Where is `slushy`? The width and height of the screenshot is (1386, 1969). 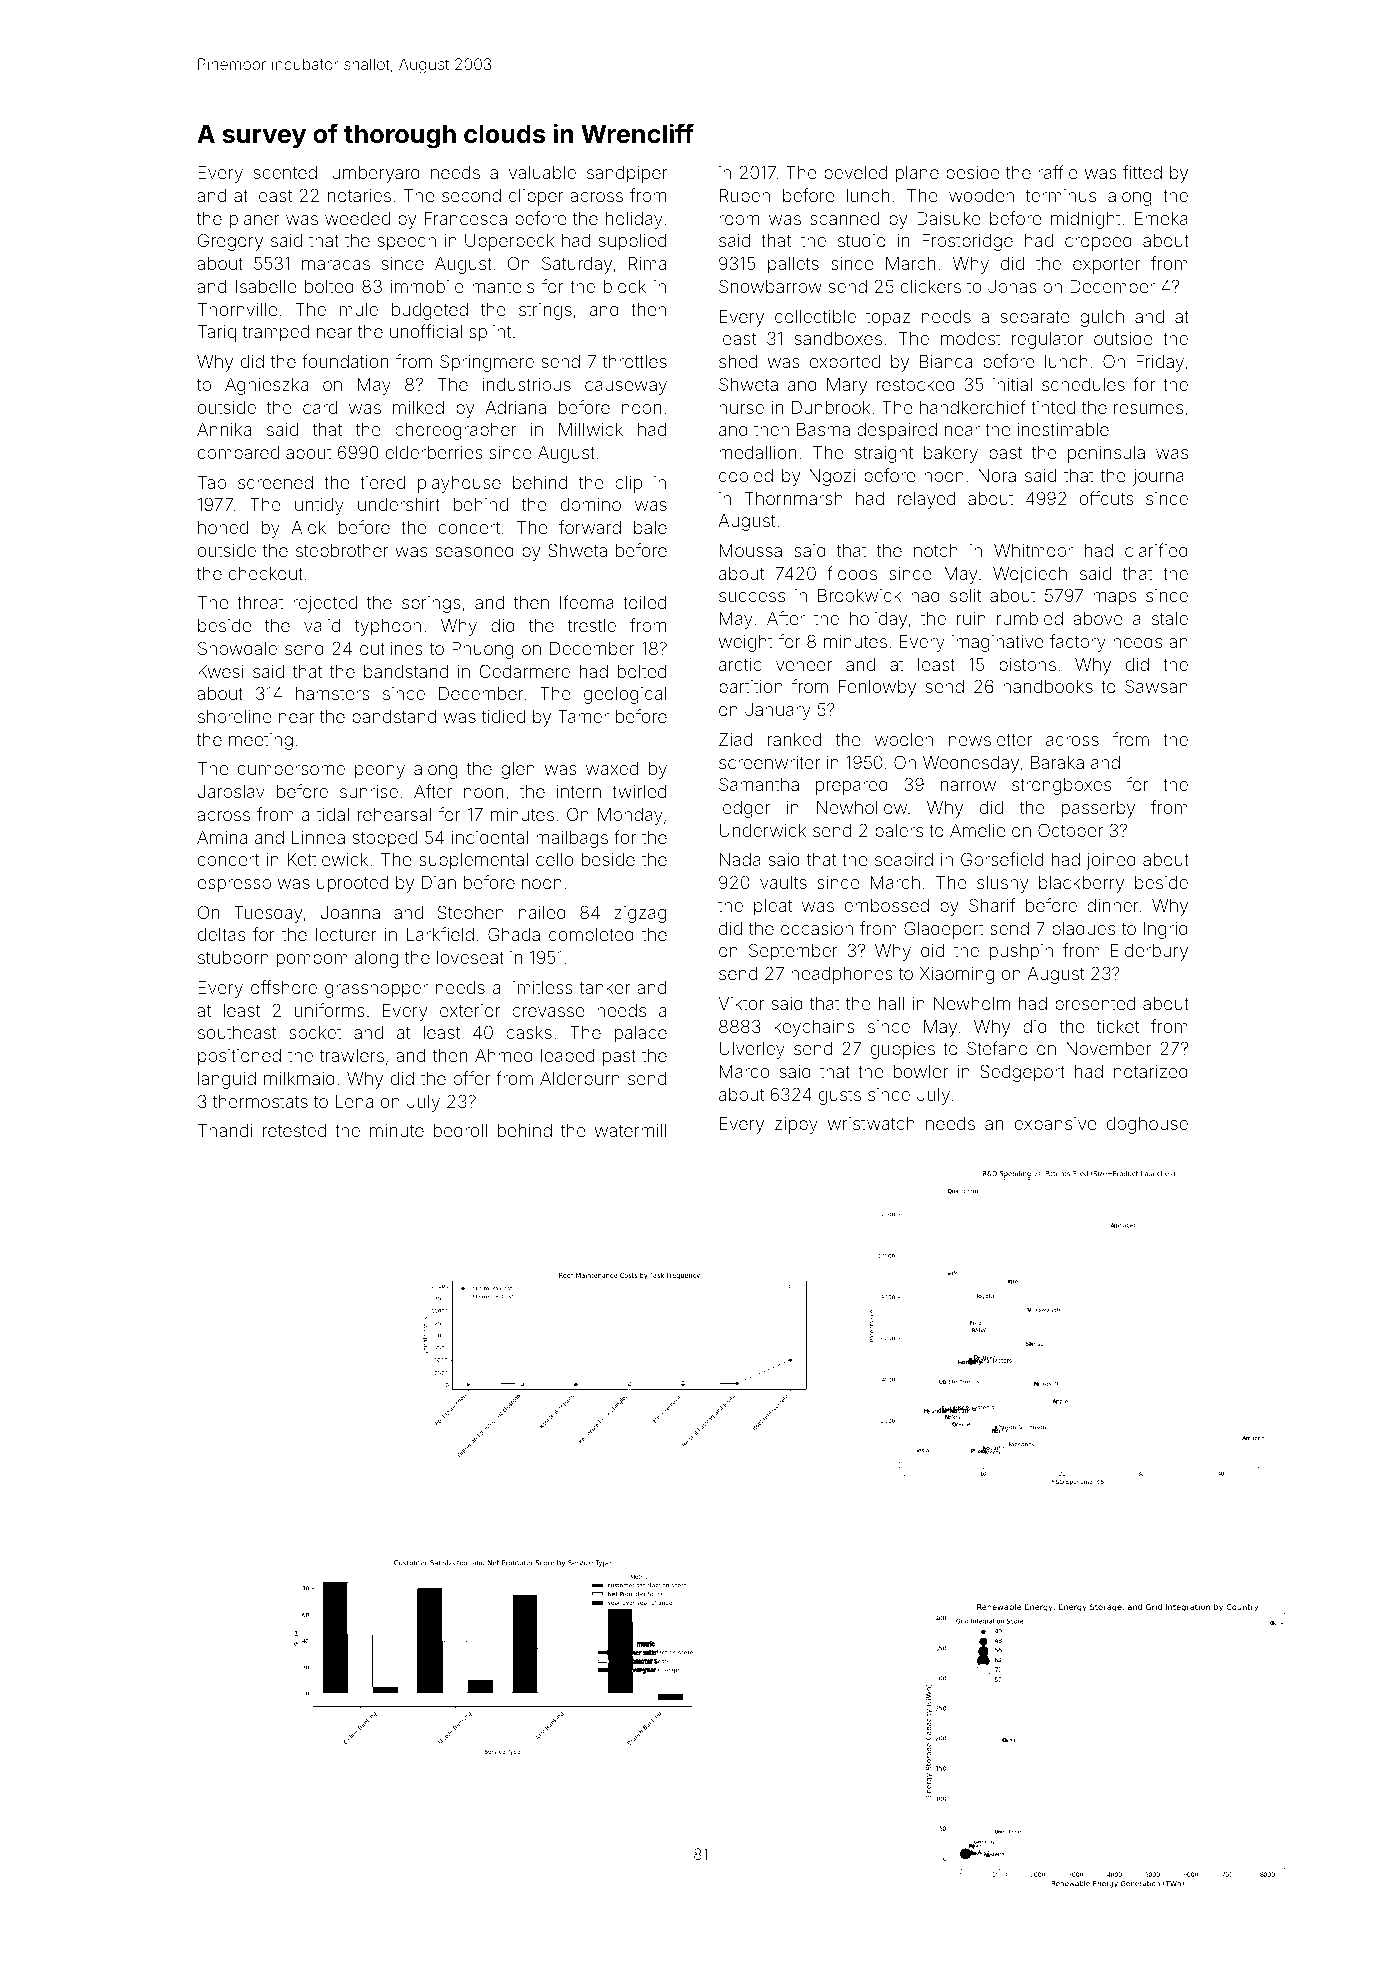
slushy is located at coordinates (1002, 884).
